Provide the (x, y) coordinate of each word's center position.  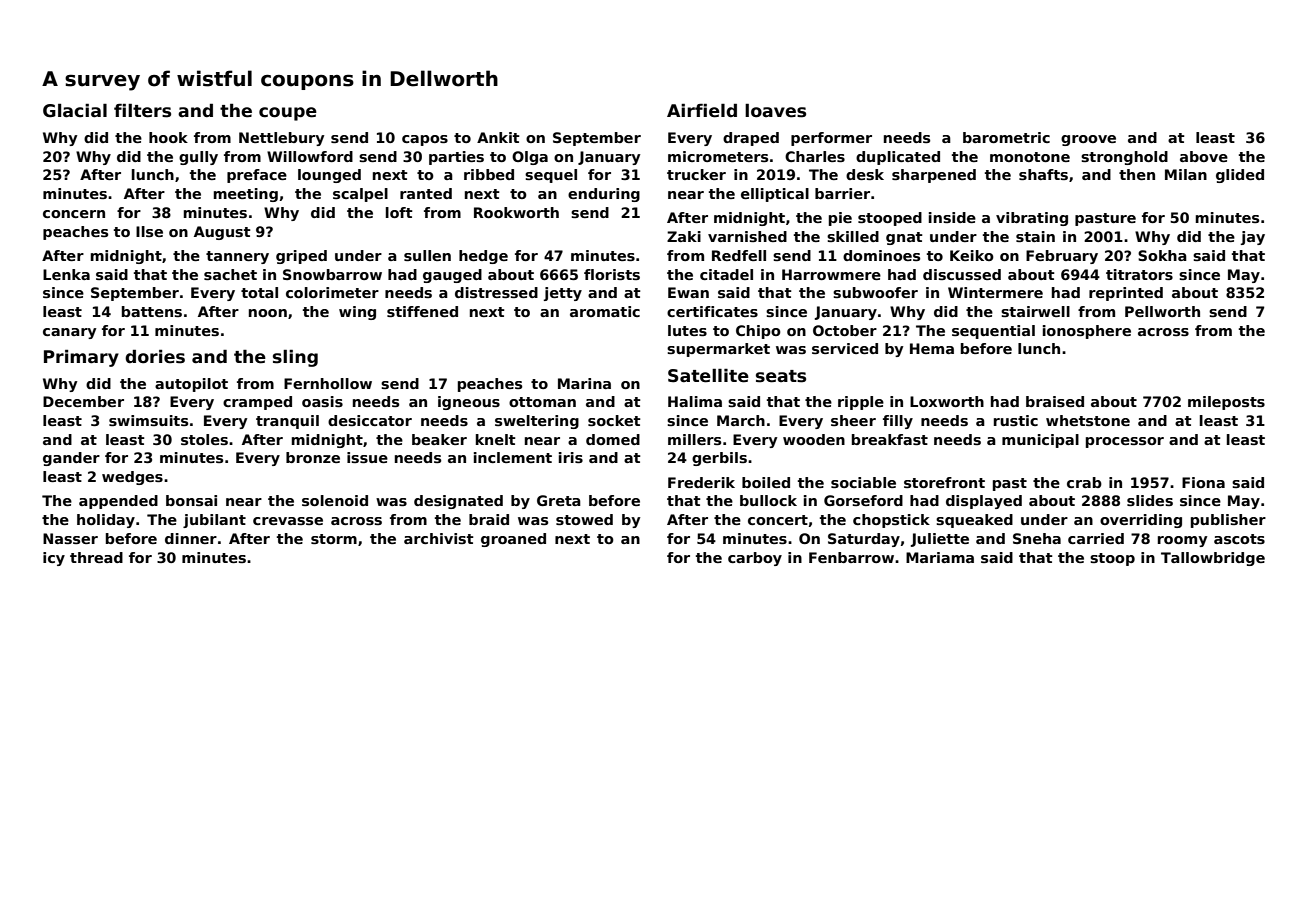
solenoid (335, 500)
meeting (246, 195)
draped (751, 139)
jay (1253, 238)
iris (571, 457)
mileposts (1226, 403)
